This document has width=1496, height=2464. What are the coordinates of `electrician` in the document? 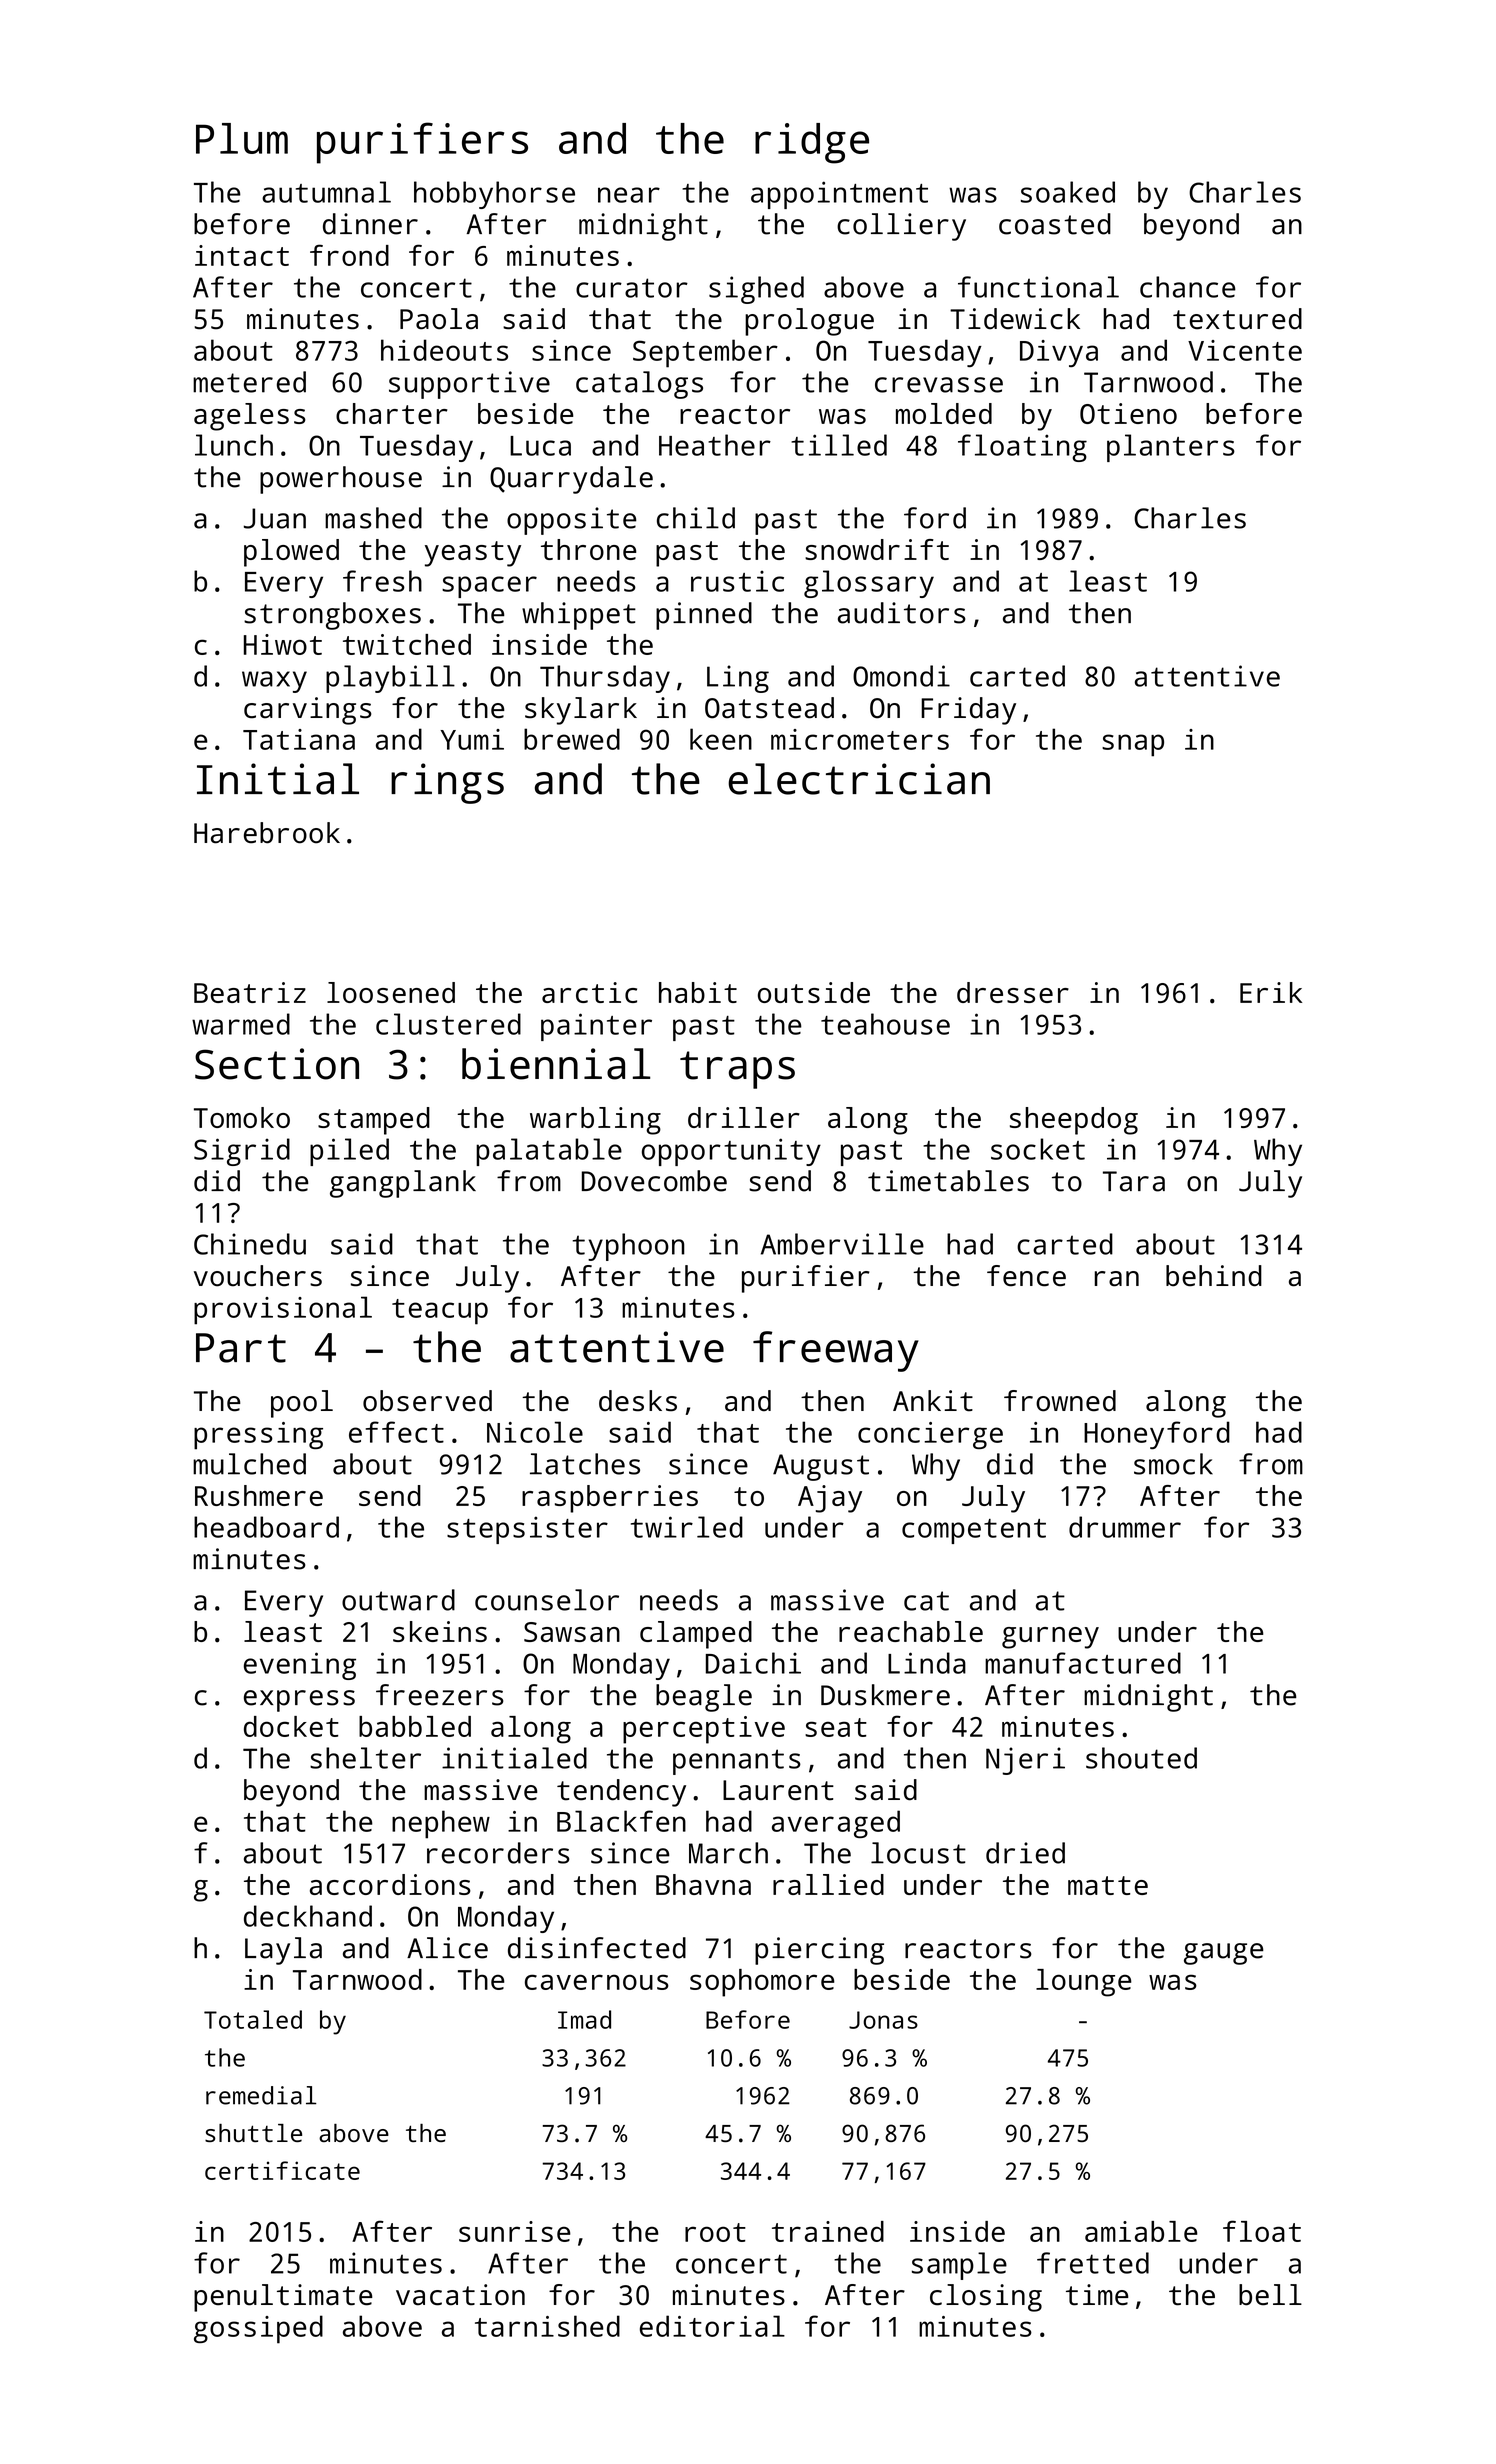 It's located at (859, 779).
